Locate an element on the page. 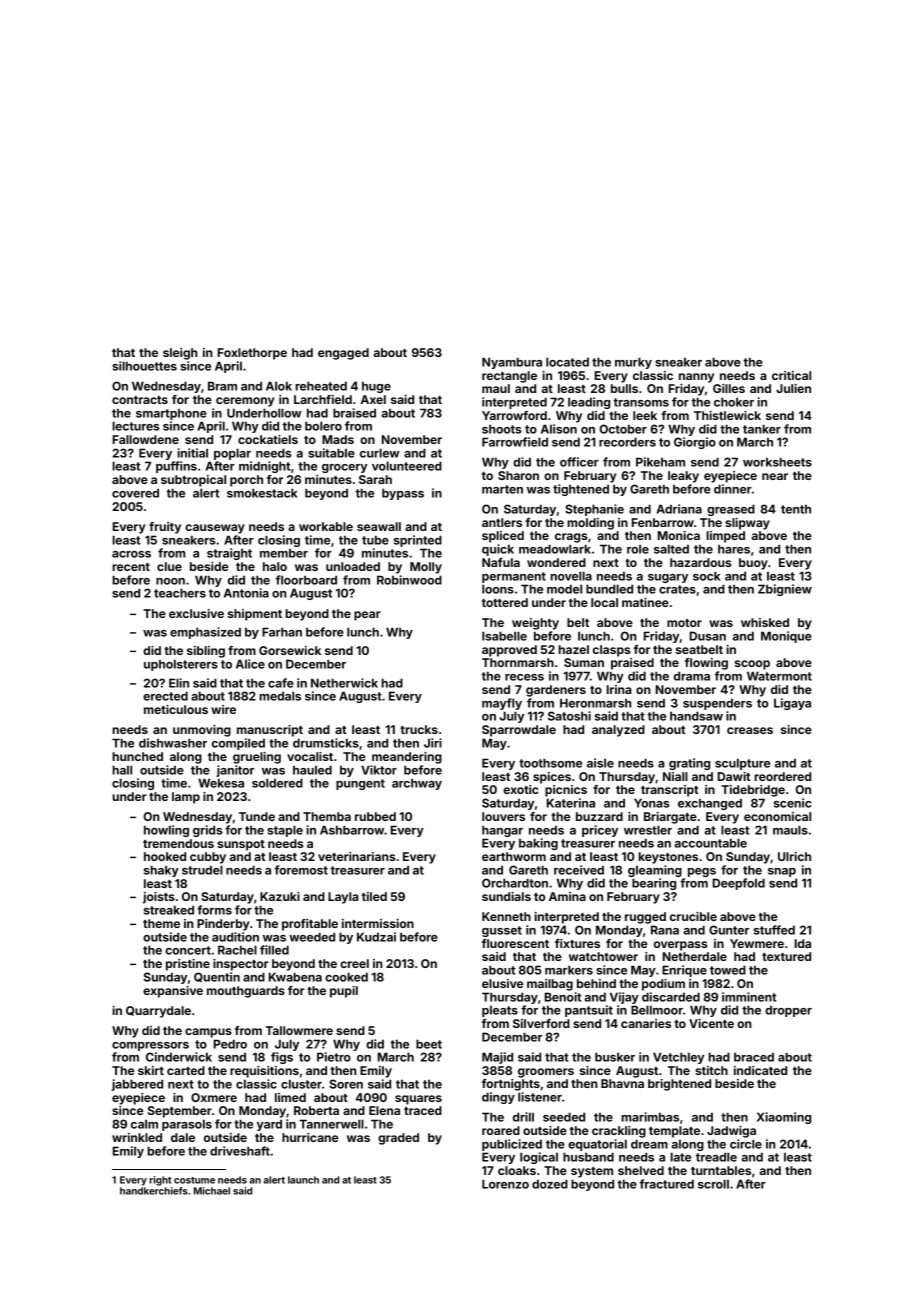 The height and width of the image is (1308, 924). snap is located at coordinates (782, 872).
